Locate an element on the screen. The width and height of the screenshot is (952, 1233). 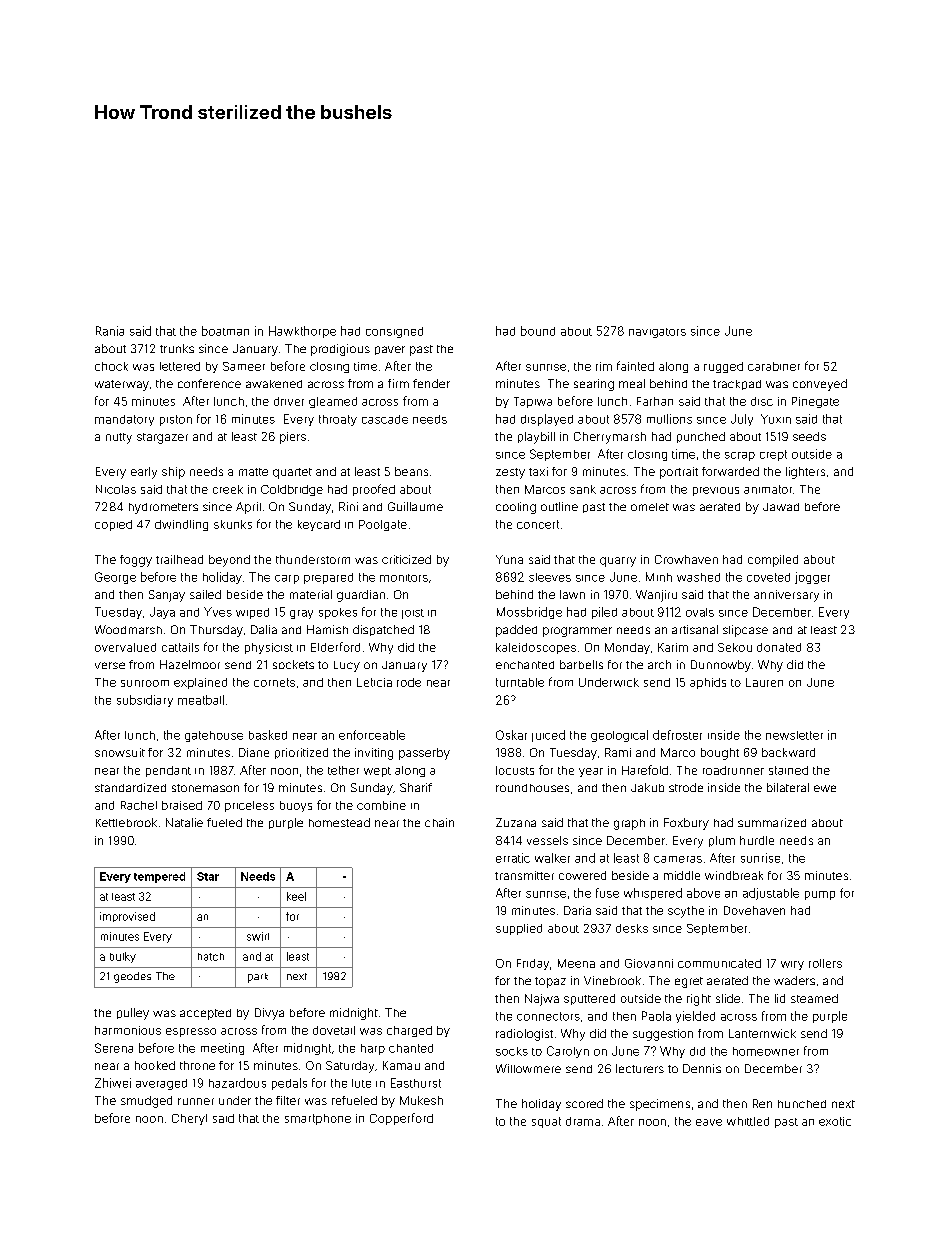
newsletter is located at coordinates (794, 735).
